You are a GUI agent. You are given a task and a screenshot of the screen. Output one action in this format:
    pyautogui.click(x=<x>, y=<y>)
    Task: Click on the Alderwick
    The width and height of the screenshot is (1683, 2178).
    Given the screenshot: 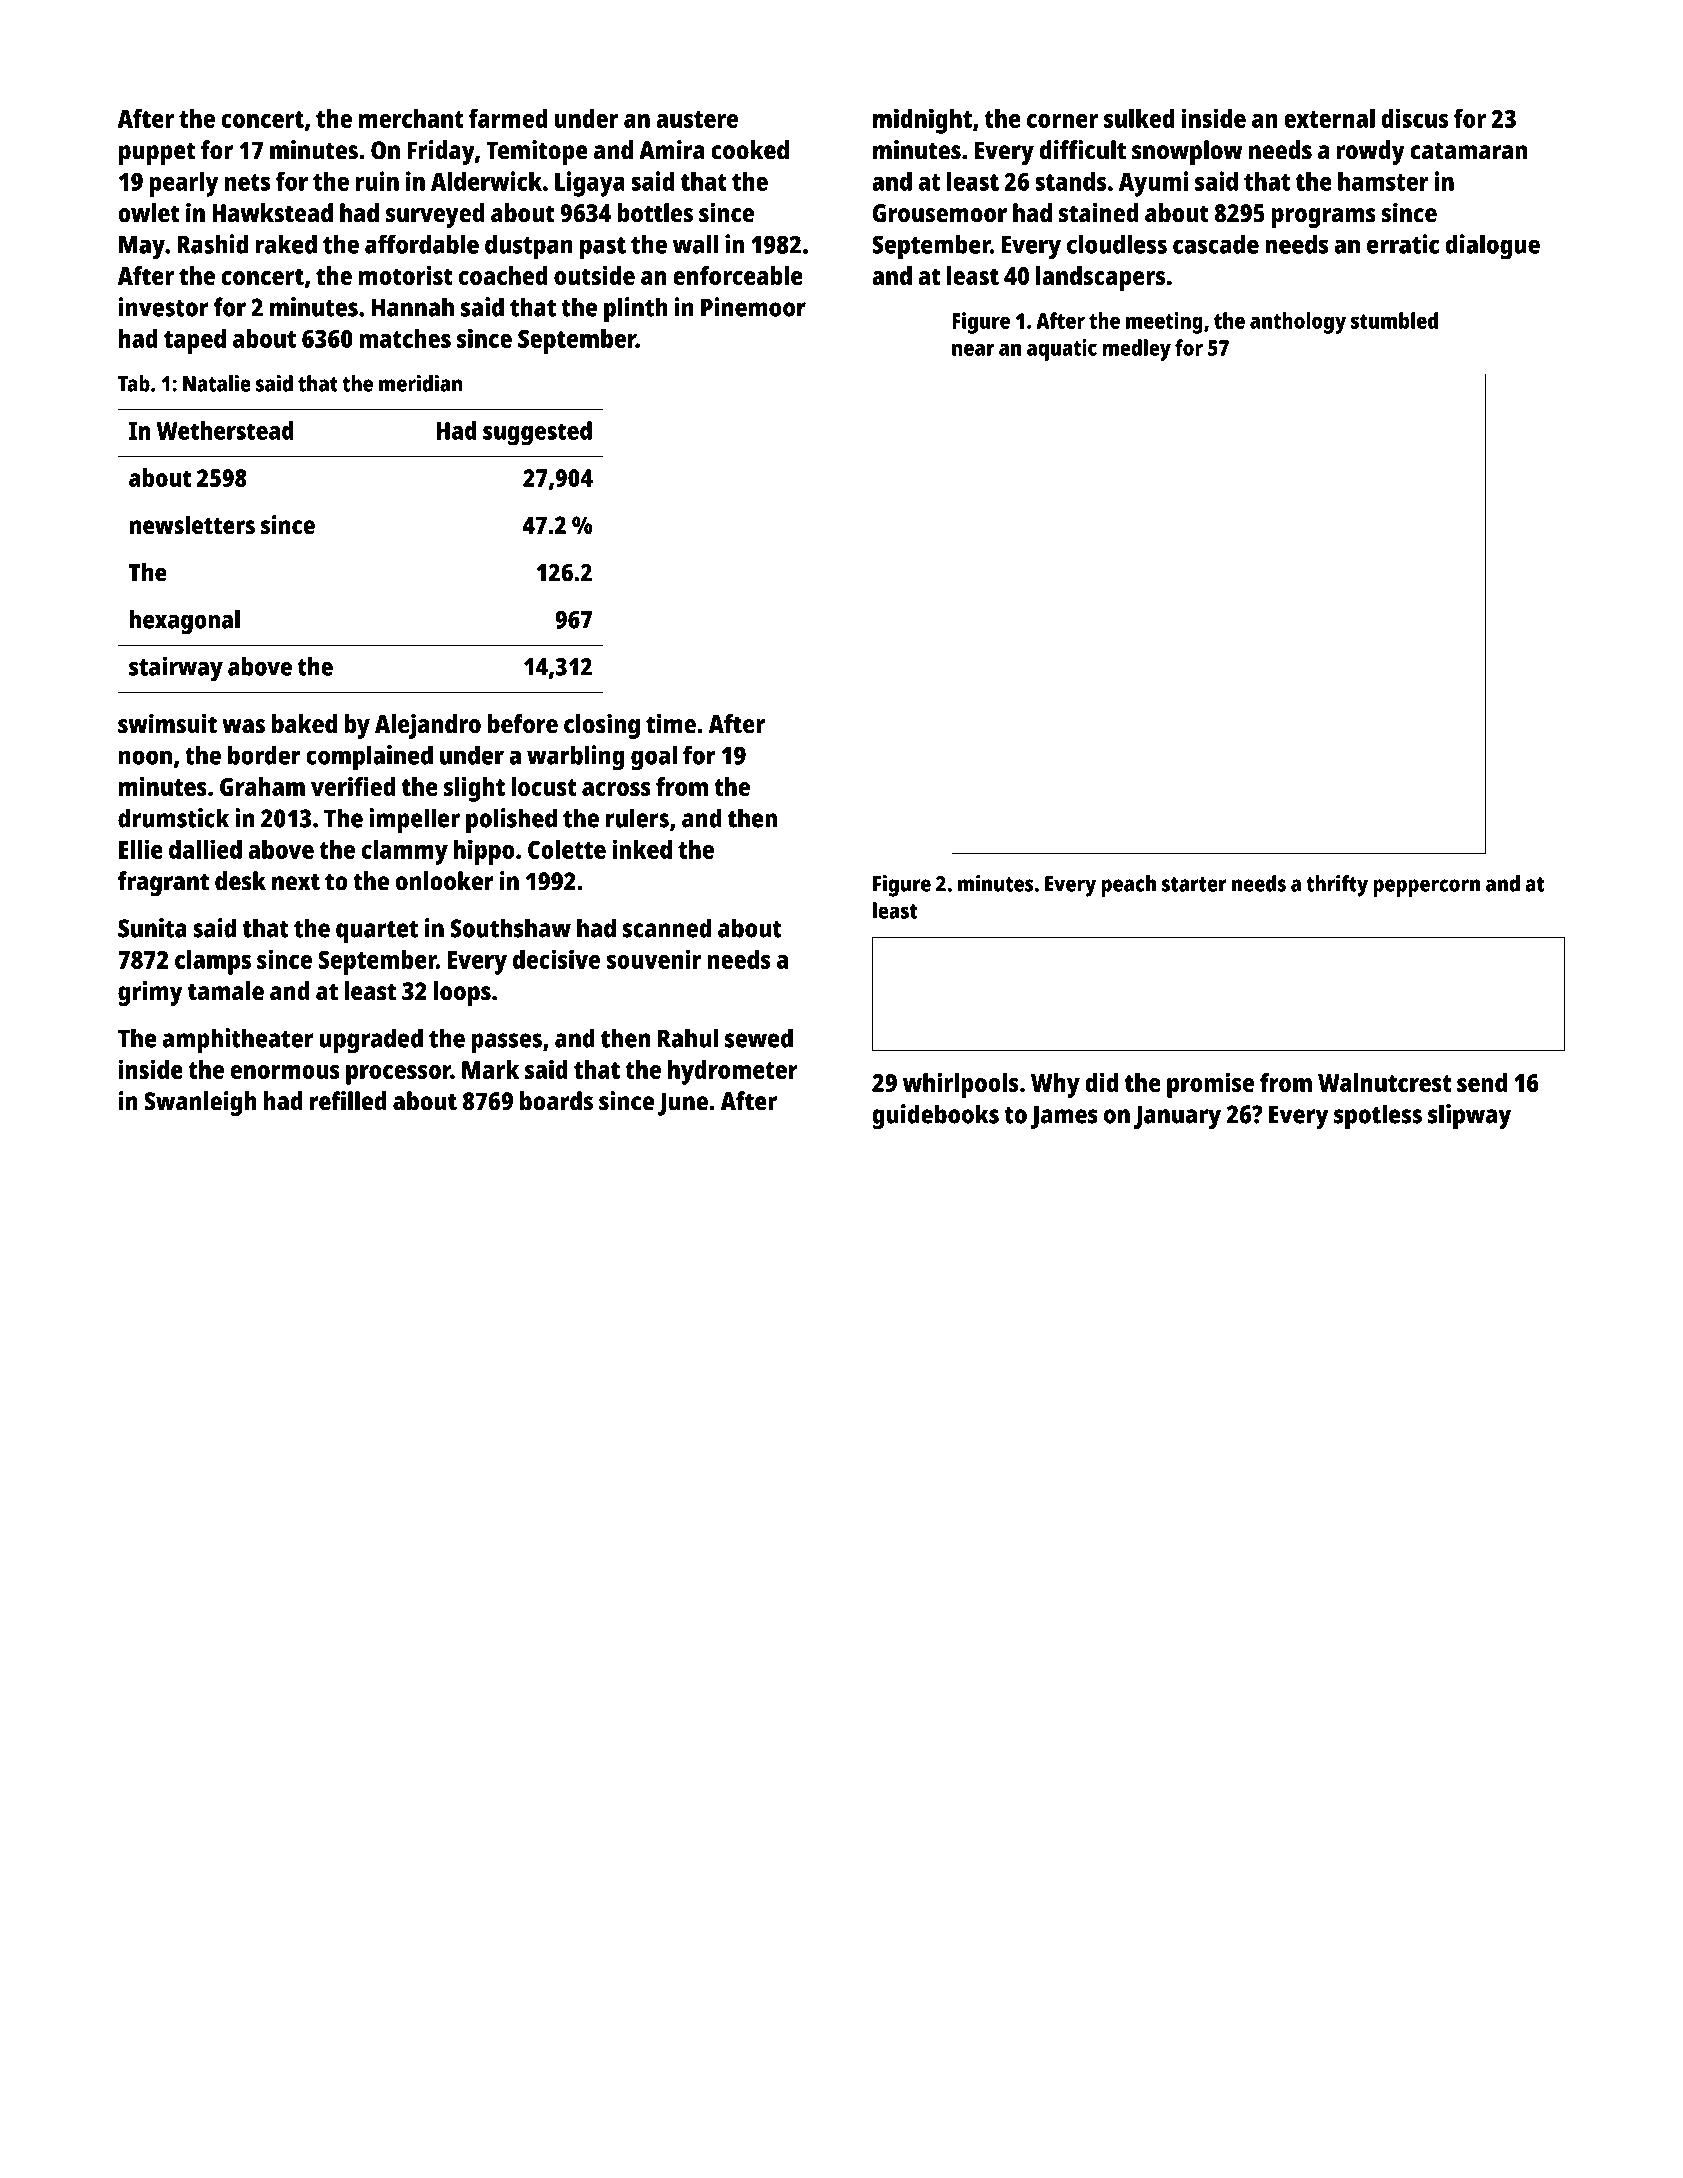 What is the action you would take?
    pyautogui.click(x=486, y=181)
